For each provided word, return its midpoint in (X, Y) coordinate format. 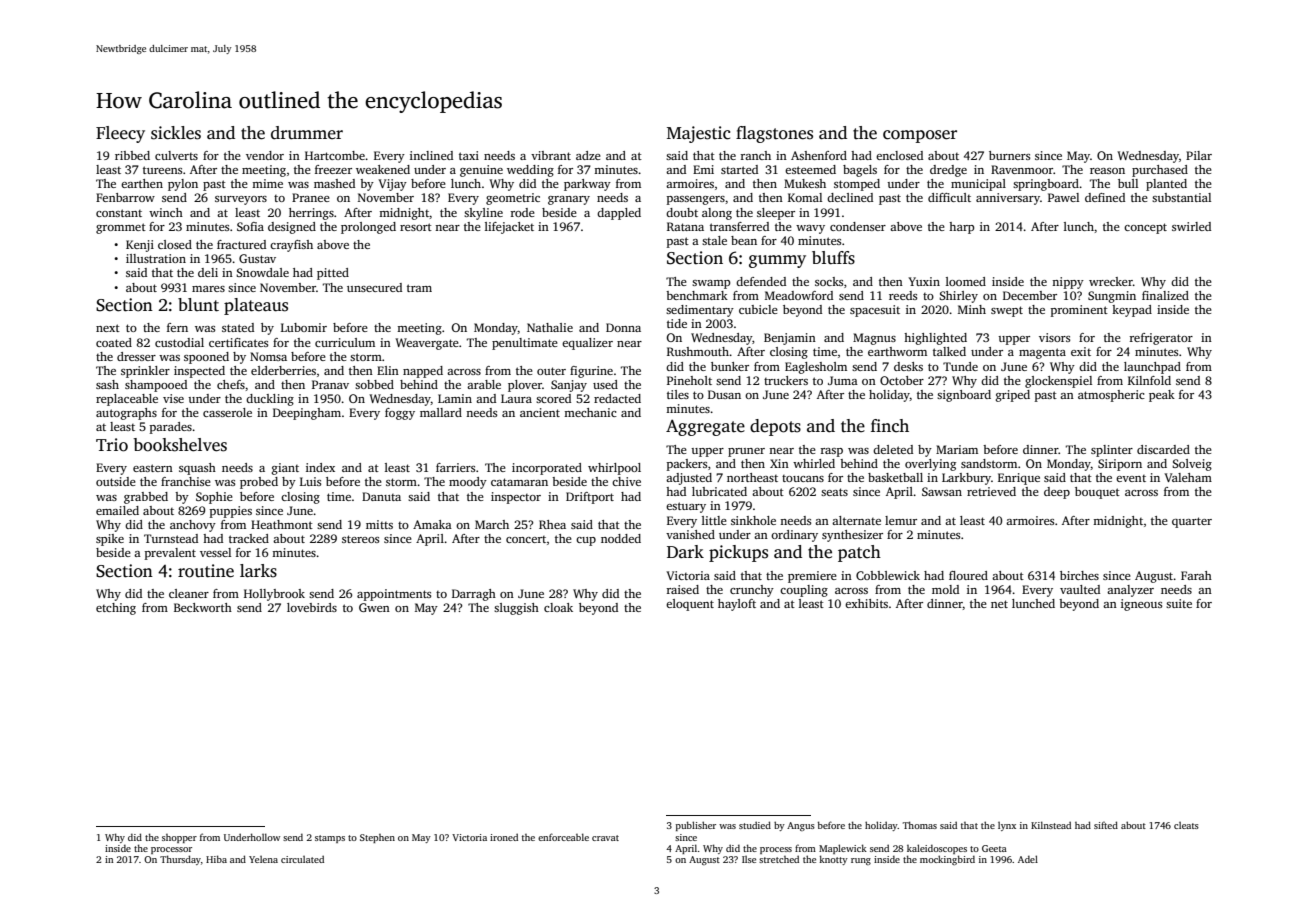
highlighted (935, 339)
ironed (504, 837)
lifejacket (509, 228)
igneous (1141, 605)
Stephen (377, 838)
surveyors (241, 200)
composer (920, 136)
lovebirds (312, 607)
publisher (696, 826)
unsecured (374, 287)
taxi (469, 155)
